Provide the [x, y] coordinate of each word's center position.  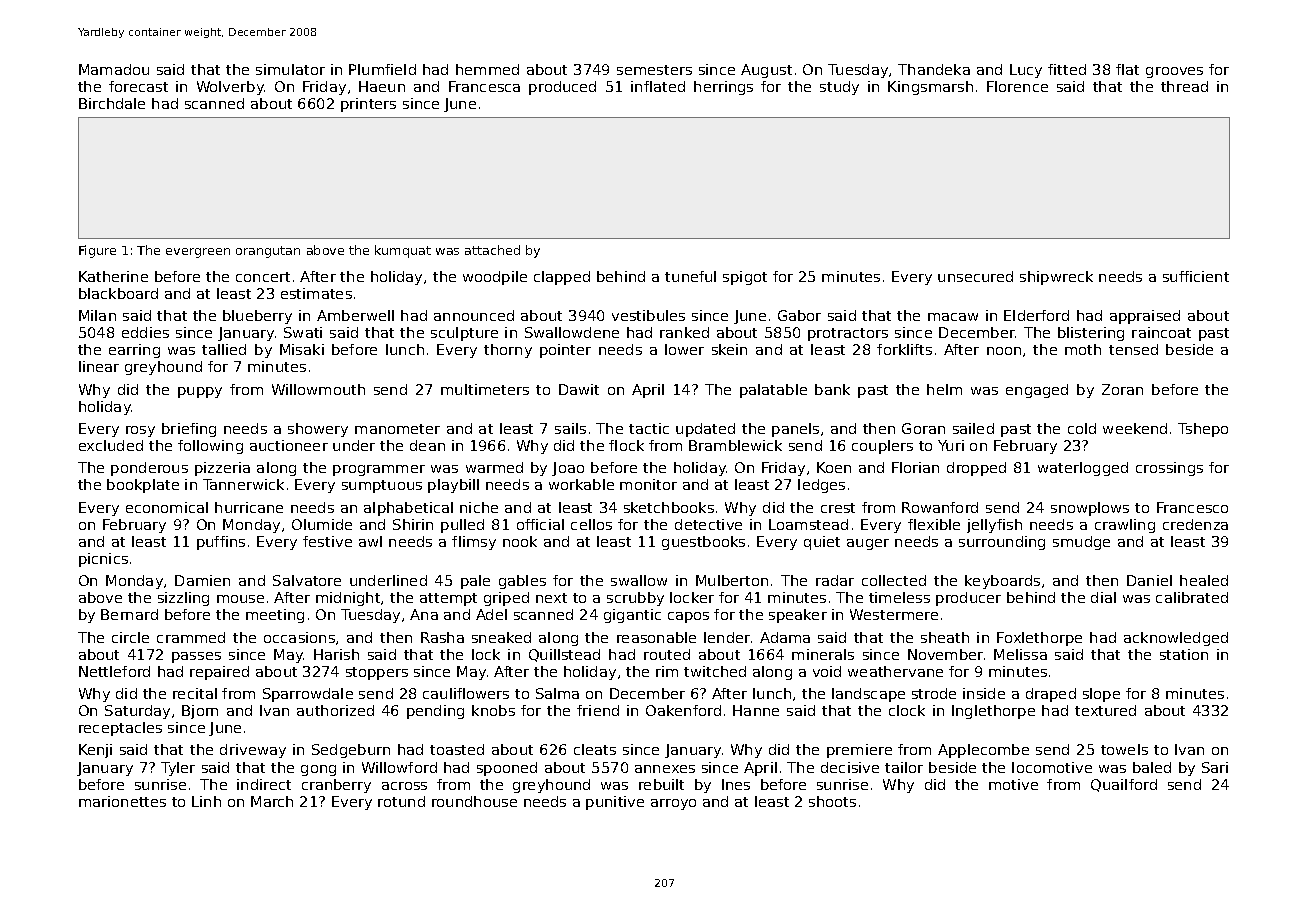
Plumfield [382, 69]
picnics [103, 560]
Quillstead [564, 655]
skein [729, 349]
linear [99, 366]
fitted [1067, 69]
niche [479, 507]
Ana [424, 614]
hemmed [487, 69]
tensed [1133, 349]
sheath [945, 637]
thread [1184, 86]
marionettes [122, 801]
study [839, 88]
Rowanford [940, 507]
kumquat [403, 251]
